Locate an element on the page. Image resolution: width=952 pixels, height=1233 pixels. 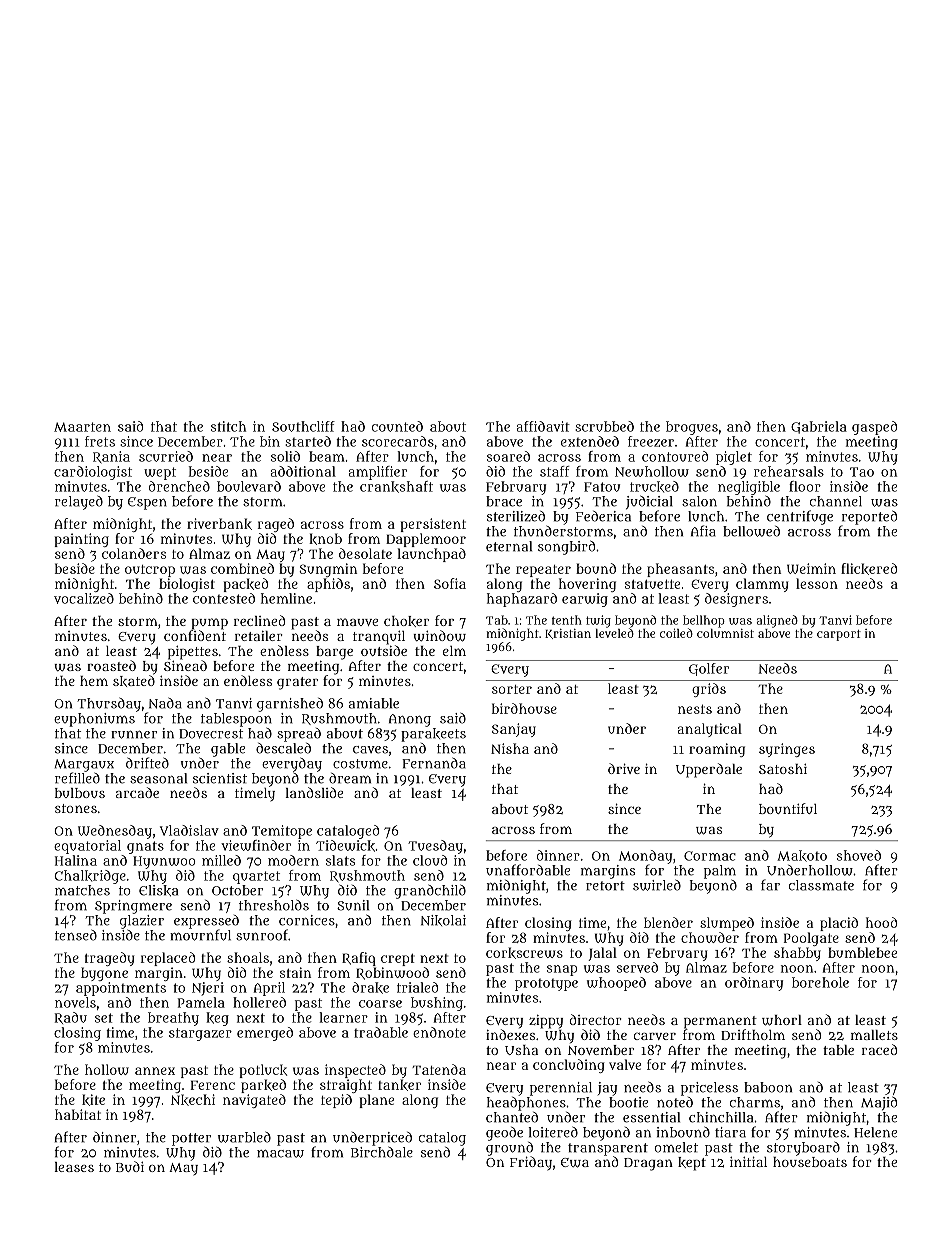
amiable is located at coordinates (374, 703).
